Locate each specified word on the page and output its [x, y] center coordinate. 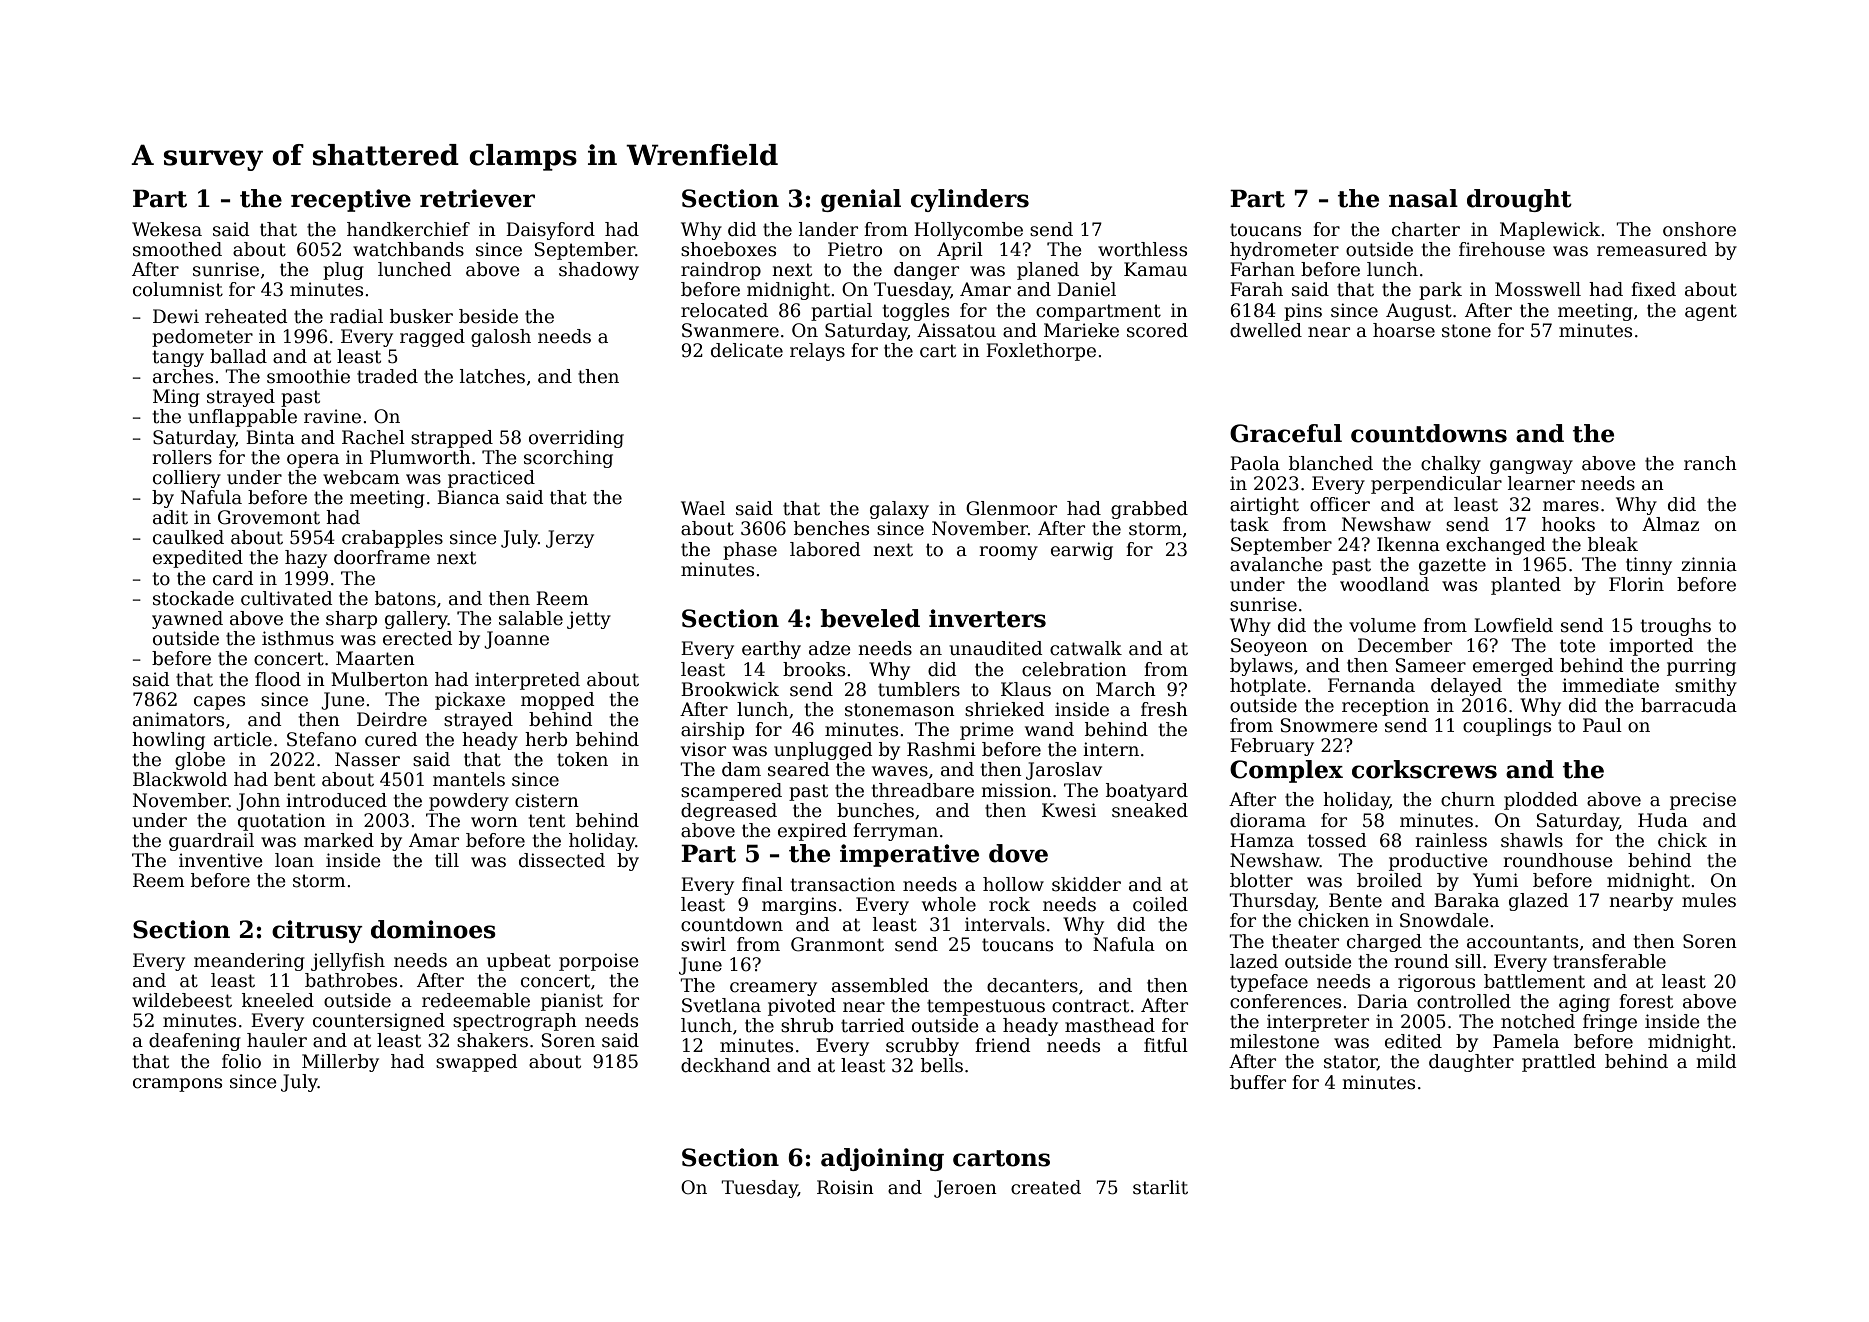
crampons [177, 1085]
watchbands [408, 249]
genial [861, 200]
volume [1382, 625]
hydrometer [1284, 251]
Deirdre [392, 719]
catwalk [1086, 648]
